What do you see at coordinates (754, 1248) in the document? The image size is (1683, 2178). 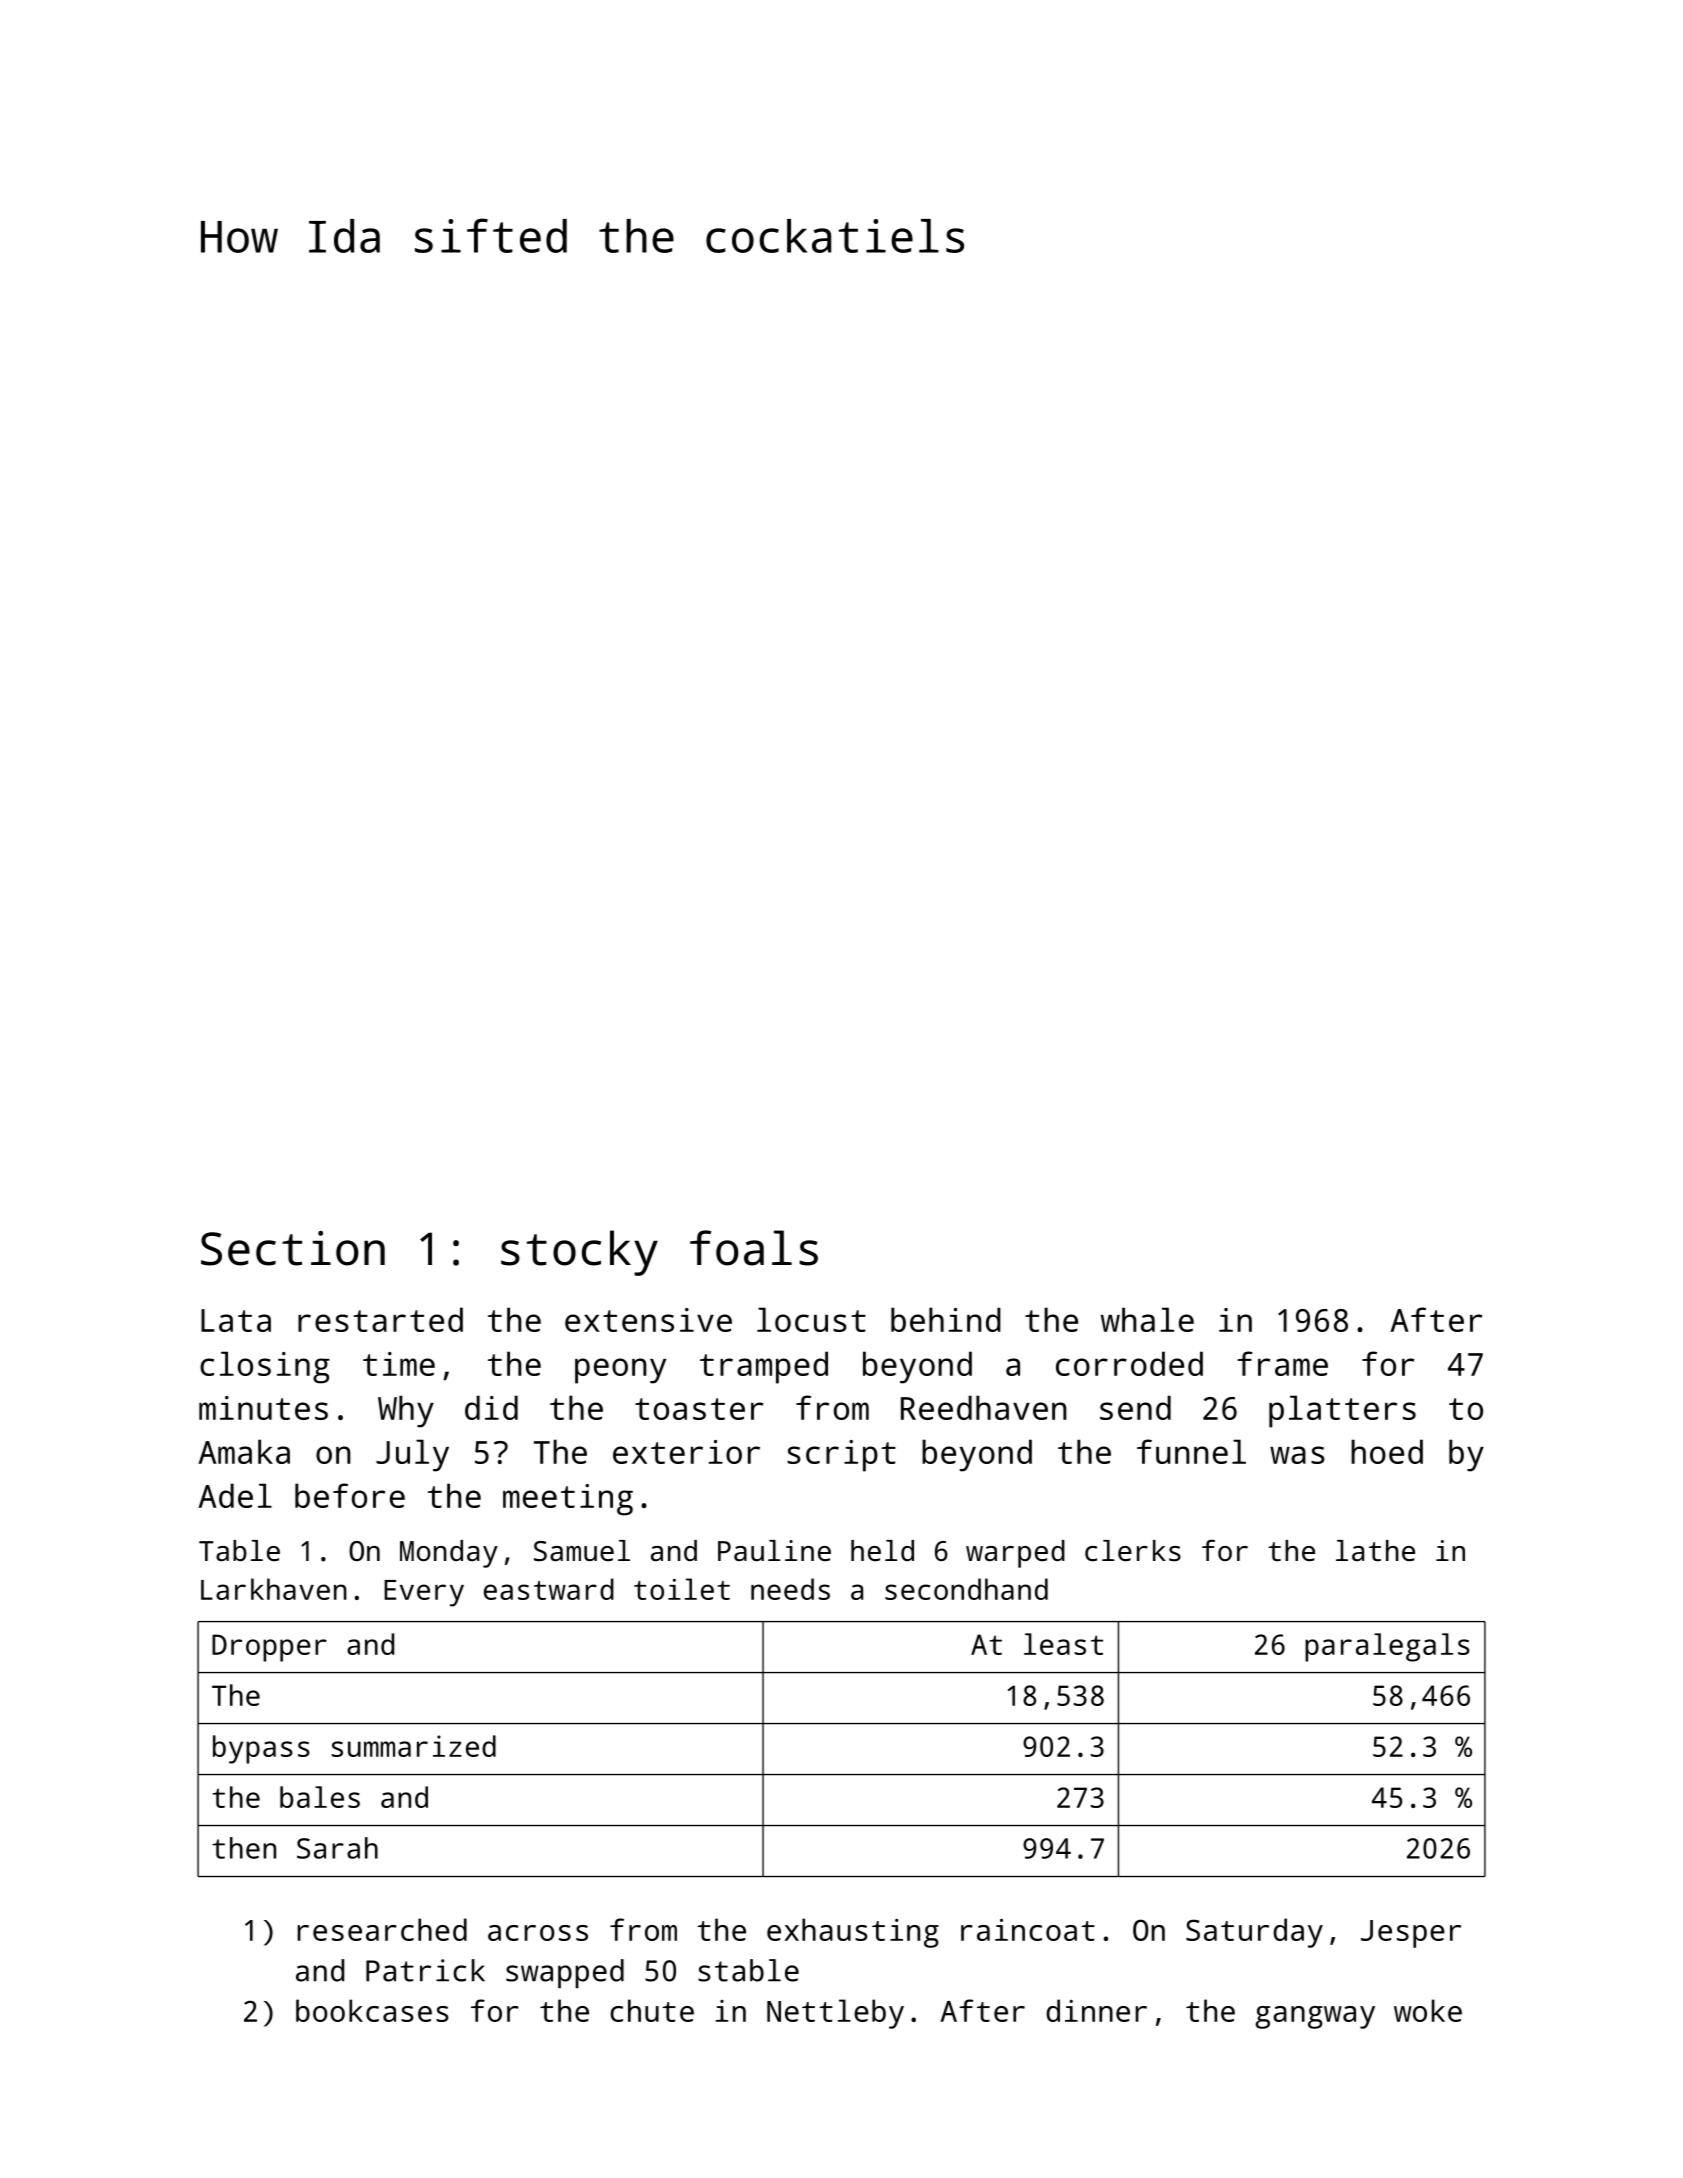 I see `foals` at bounding box center [754, 1248].
